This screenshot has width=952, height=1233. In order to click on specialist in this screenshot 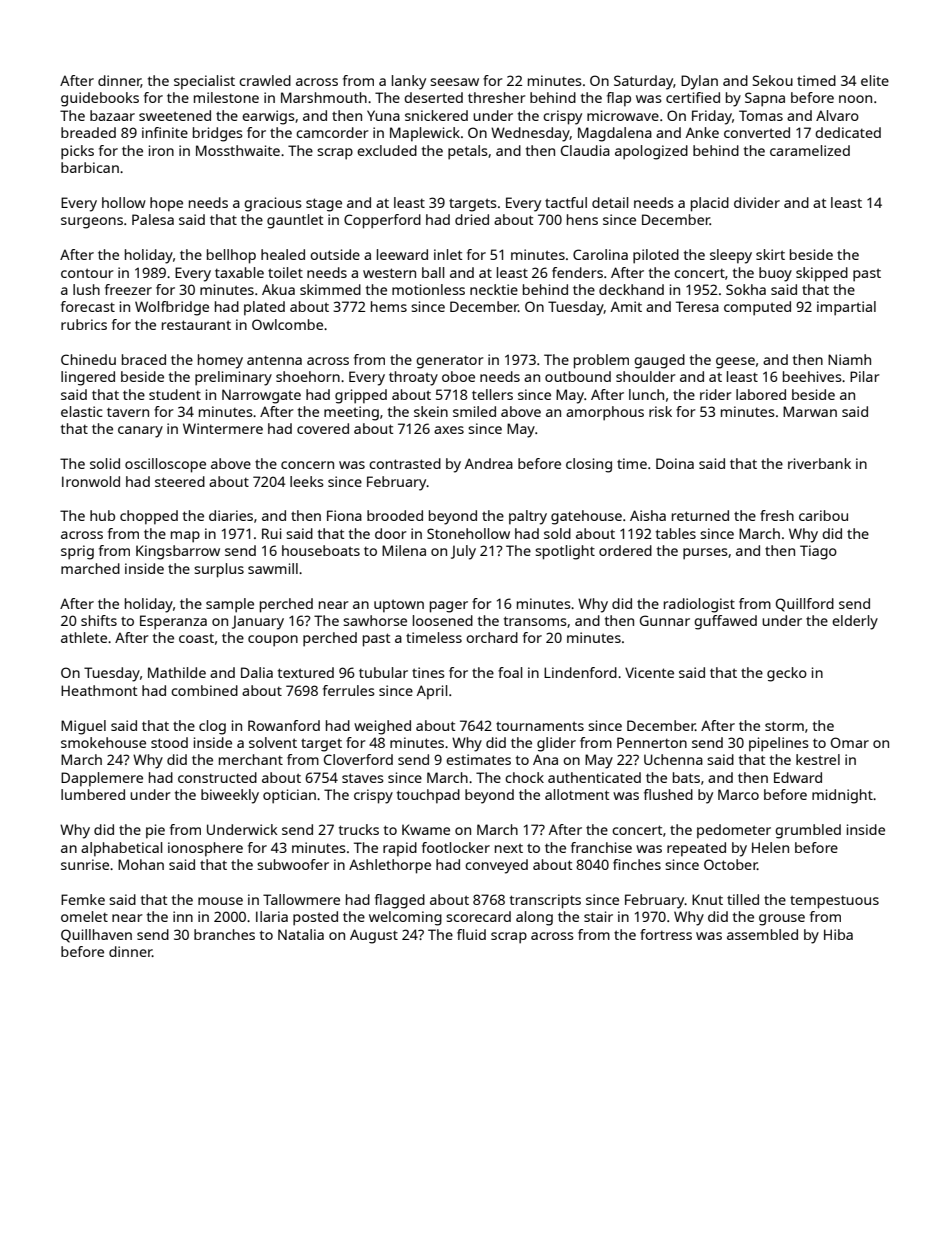, I will do `click(204, 82)`.
